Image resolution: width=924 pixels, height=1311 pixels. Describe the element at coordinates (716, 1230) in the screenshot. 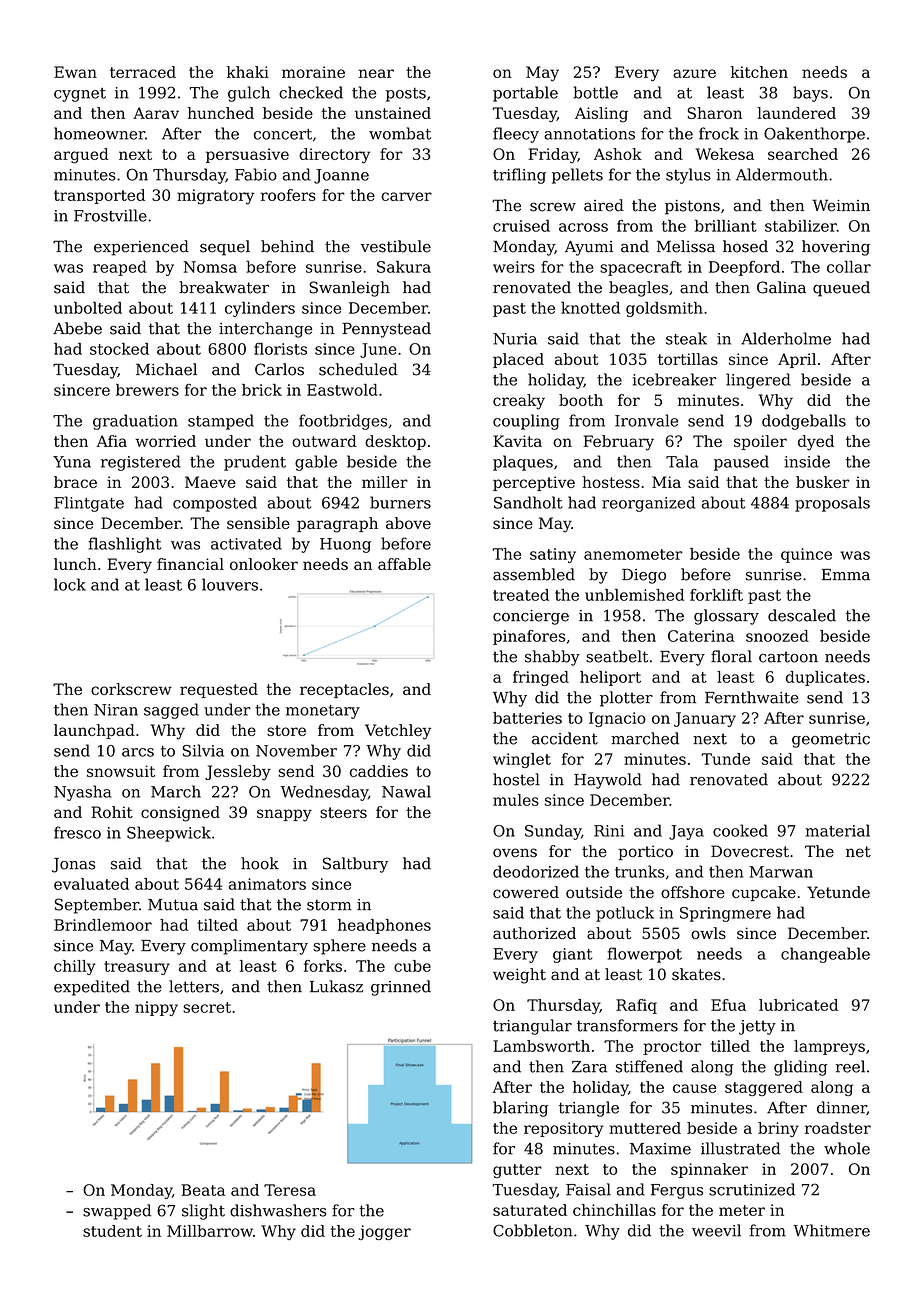

I see `weevil` at that location.
